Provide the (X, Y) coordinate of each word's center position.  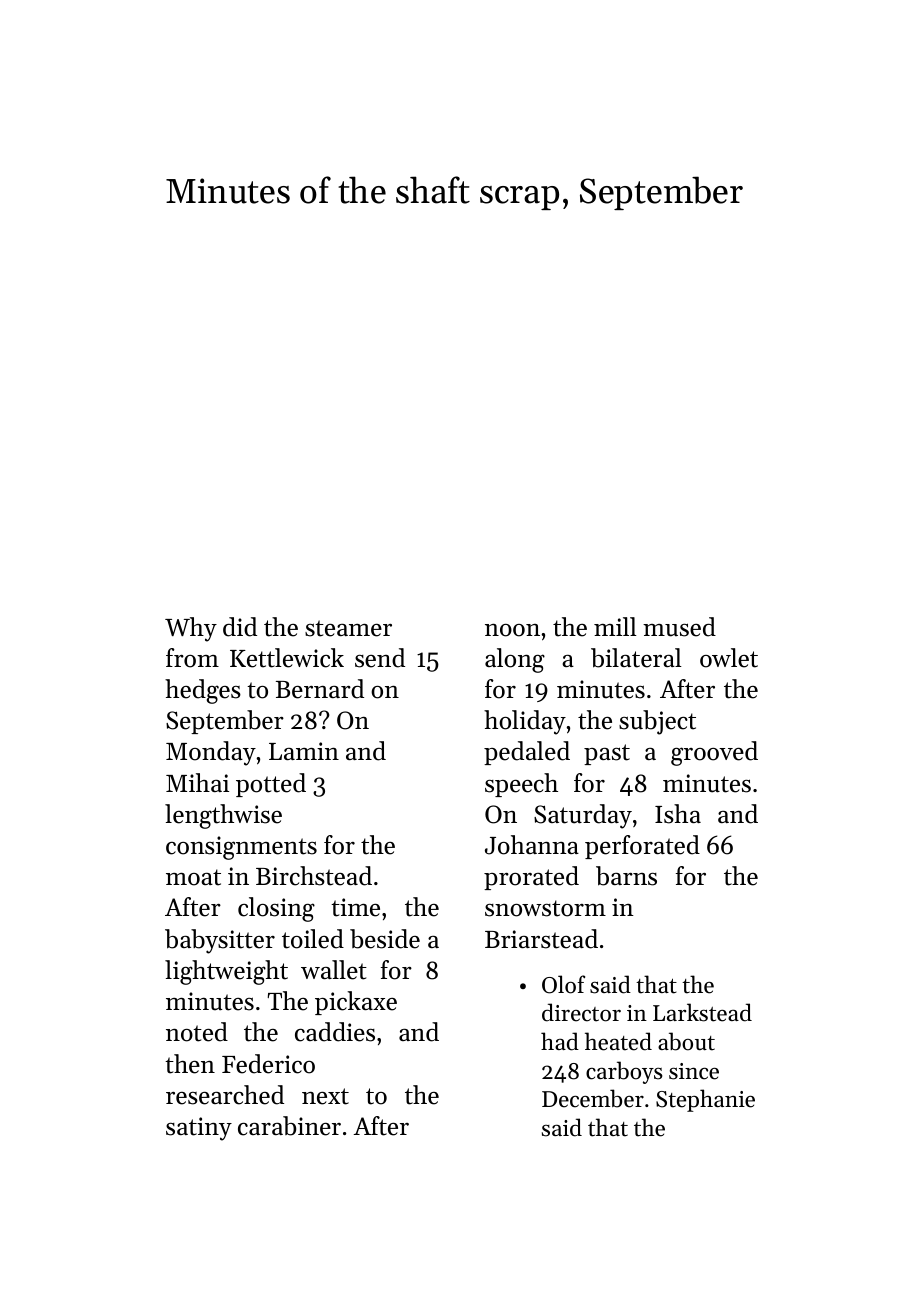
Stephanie (705, 1100)
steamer (348, 628)
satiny (199, 1129)
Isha (678, 814)
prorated (531, 878)
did (240, 627)
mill (615, 626)
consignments (241, 848)
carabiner (289, 1126)
